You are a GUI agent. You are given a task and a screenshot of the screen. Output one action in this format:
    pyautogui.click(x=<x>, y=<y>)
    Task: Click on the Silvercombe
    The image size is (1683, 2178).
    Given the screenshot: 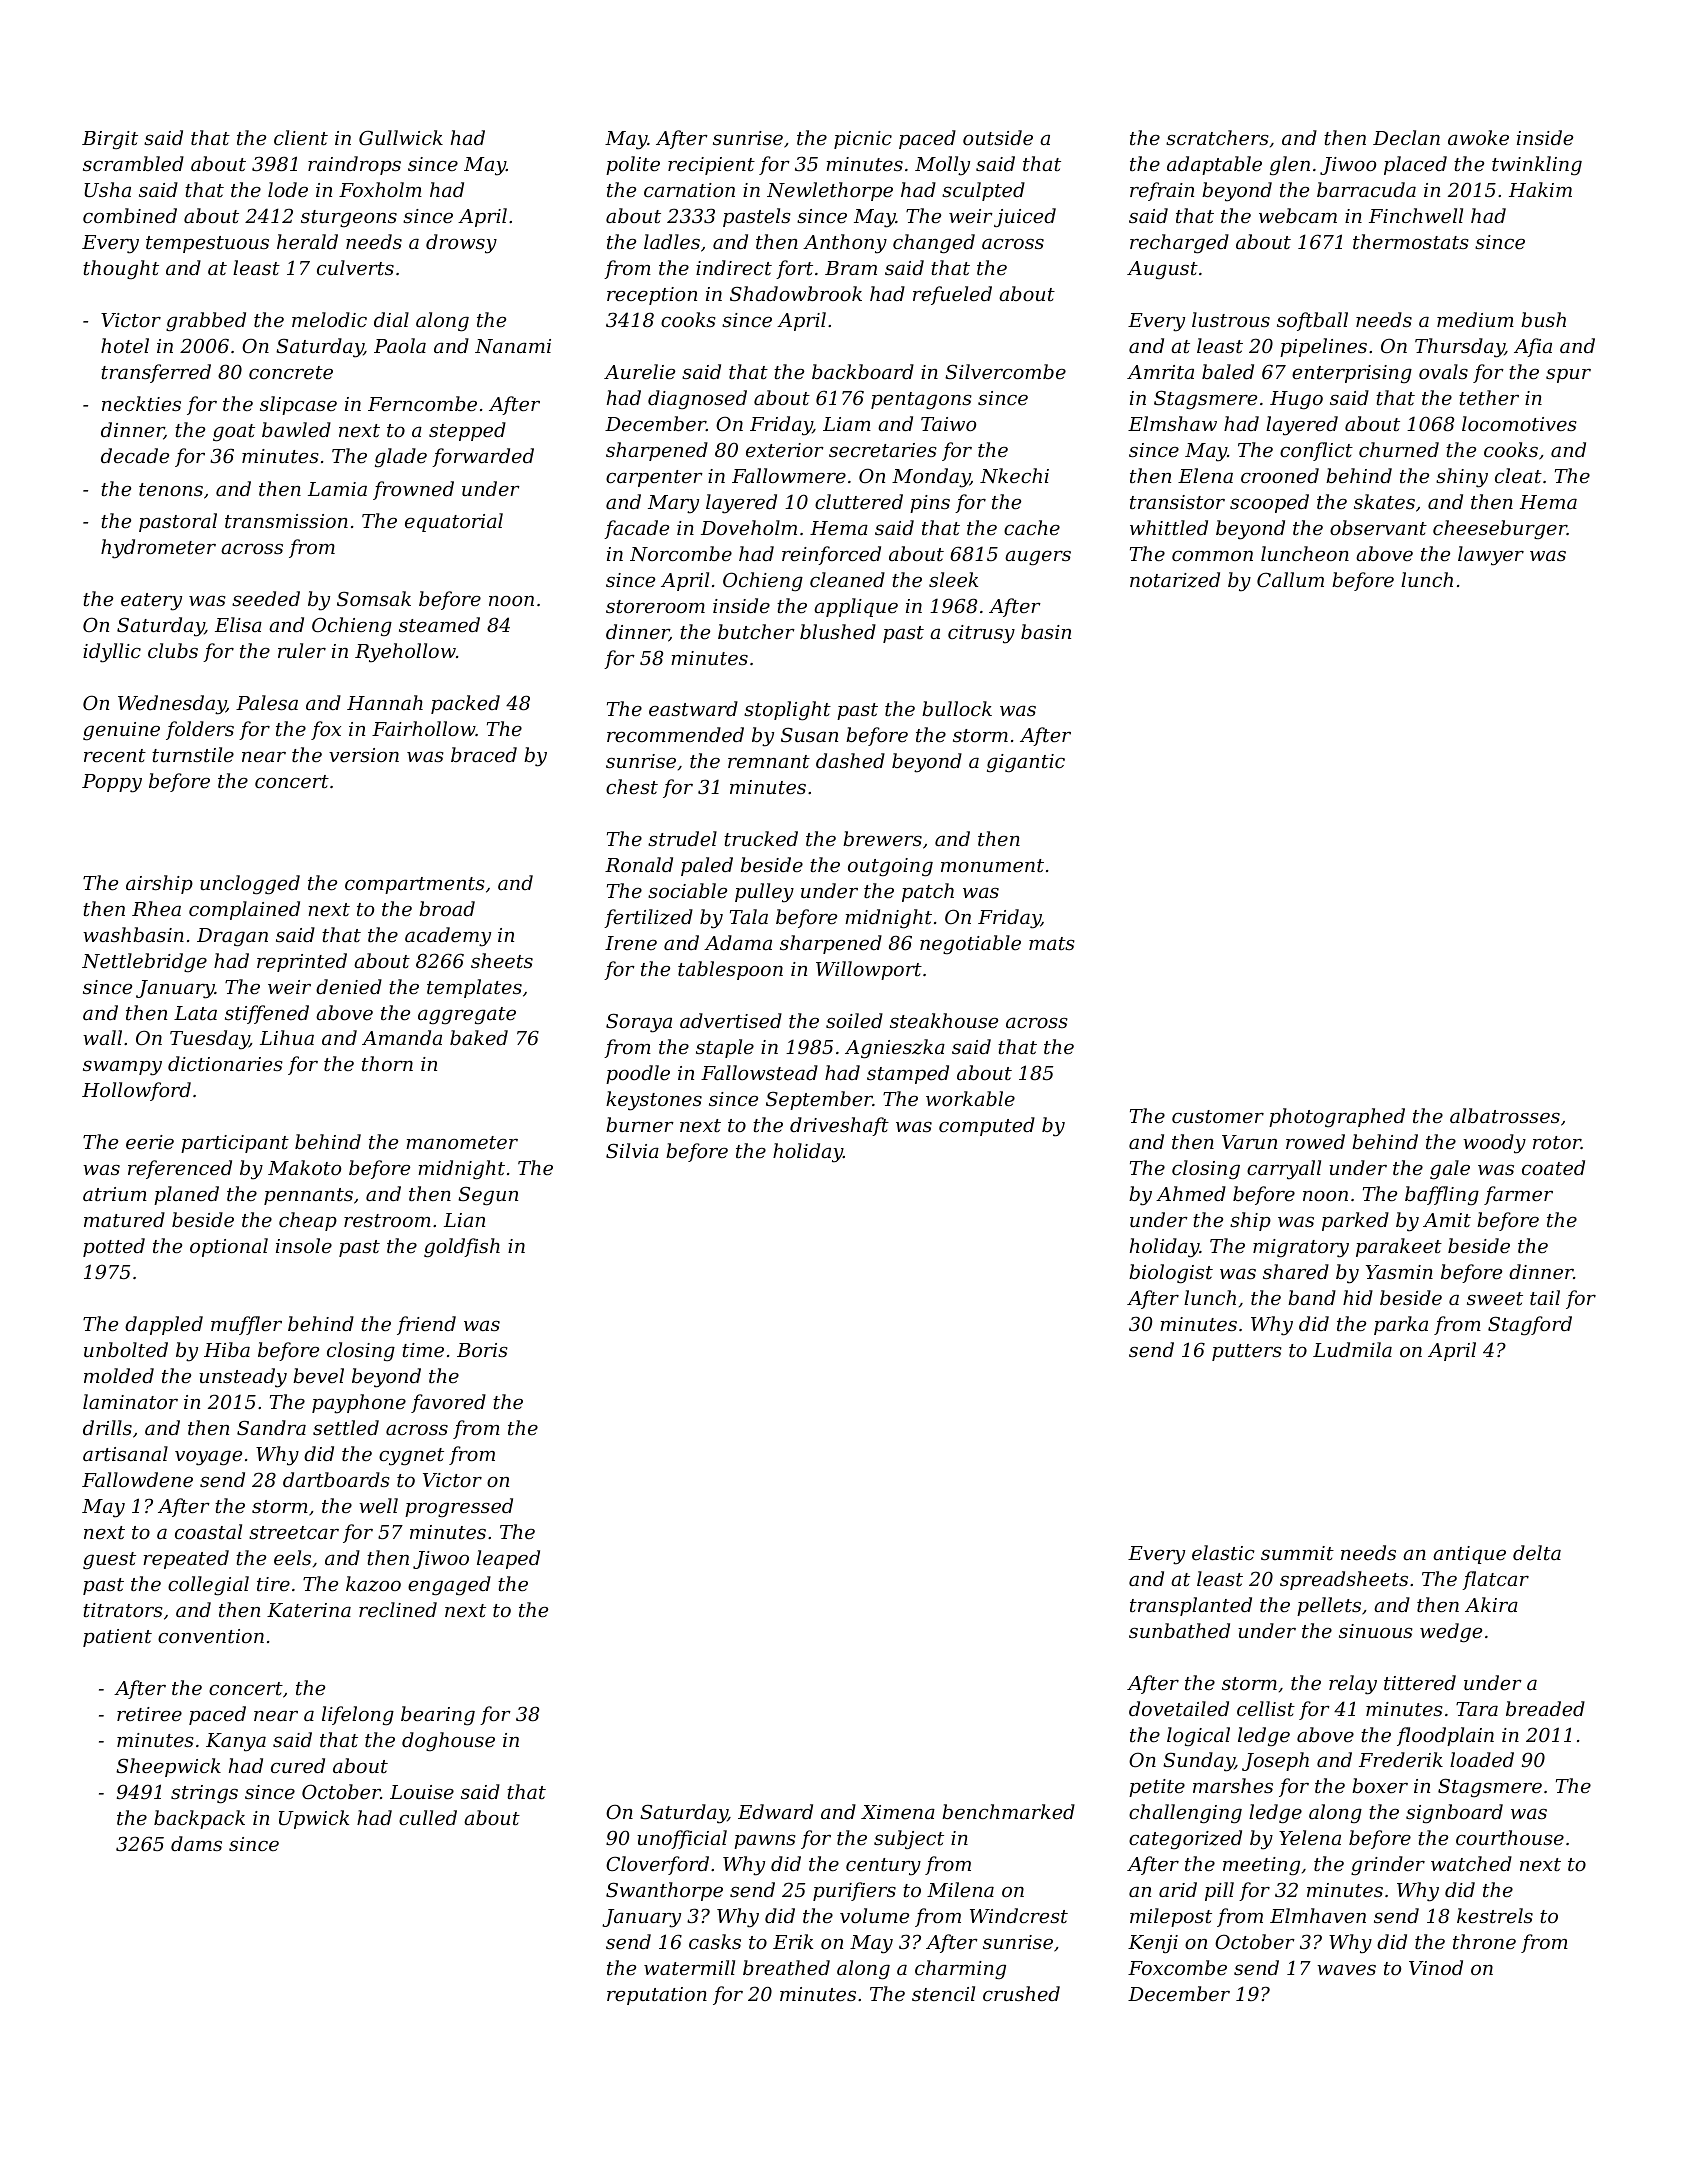 What is the action you would take?
    pyautogui.click(x=1005, y=371)
